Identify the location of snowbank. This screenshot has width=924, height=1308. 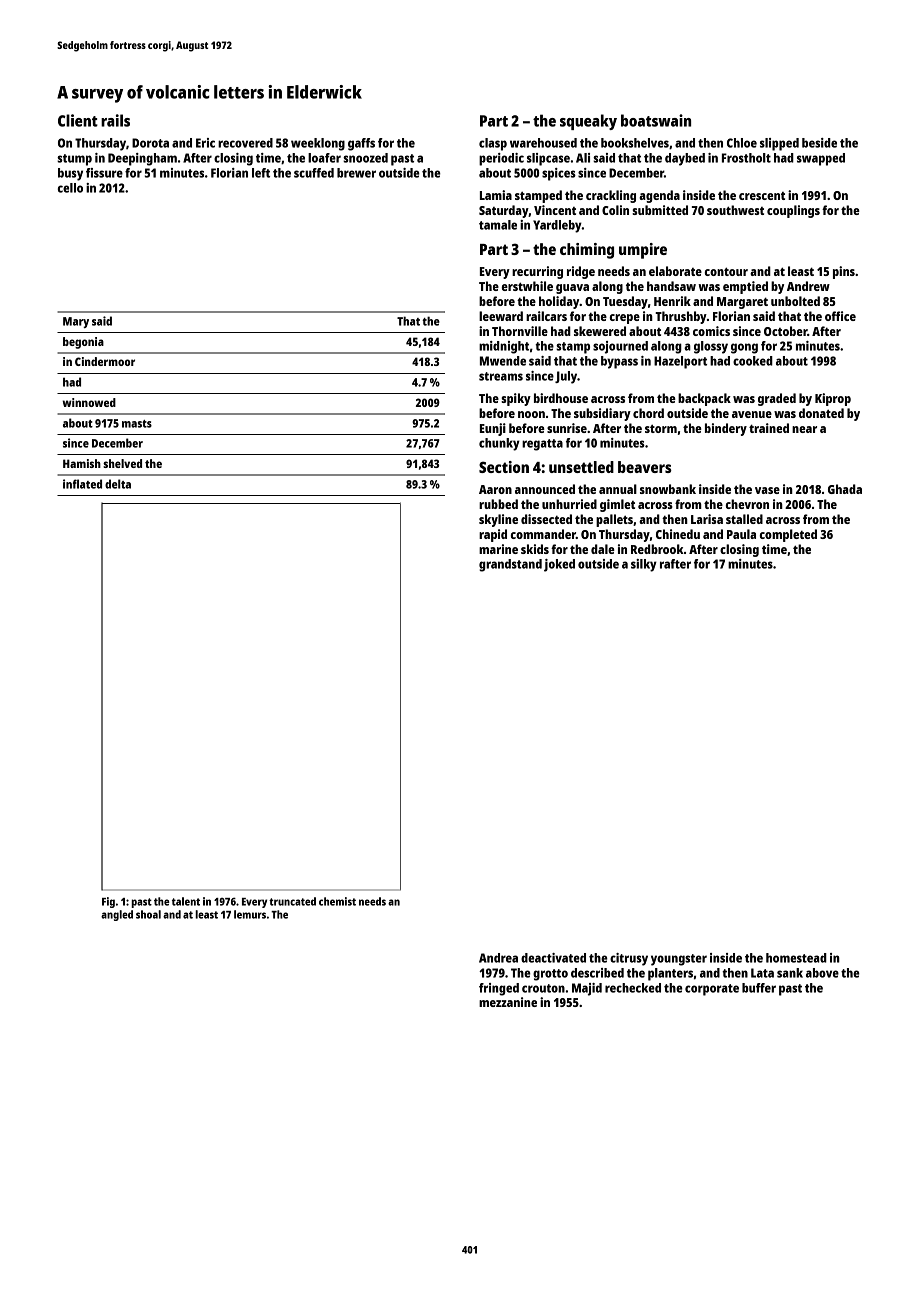
(668, 489).
